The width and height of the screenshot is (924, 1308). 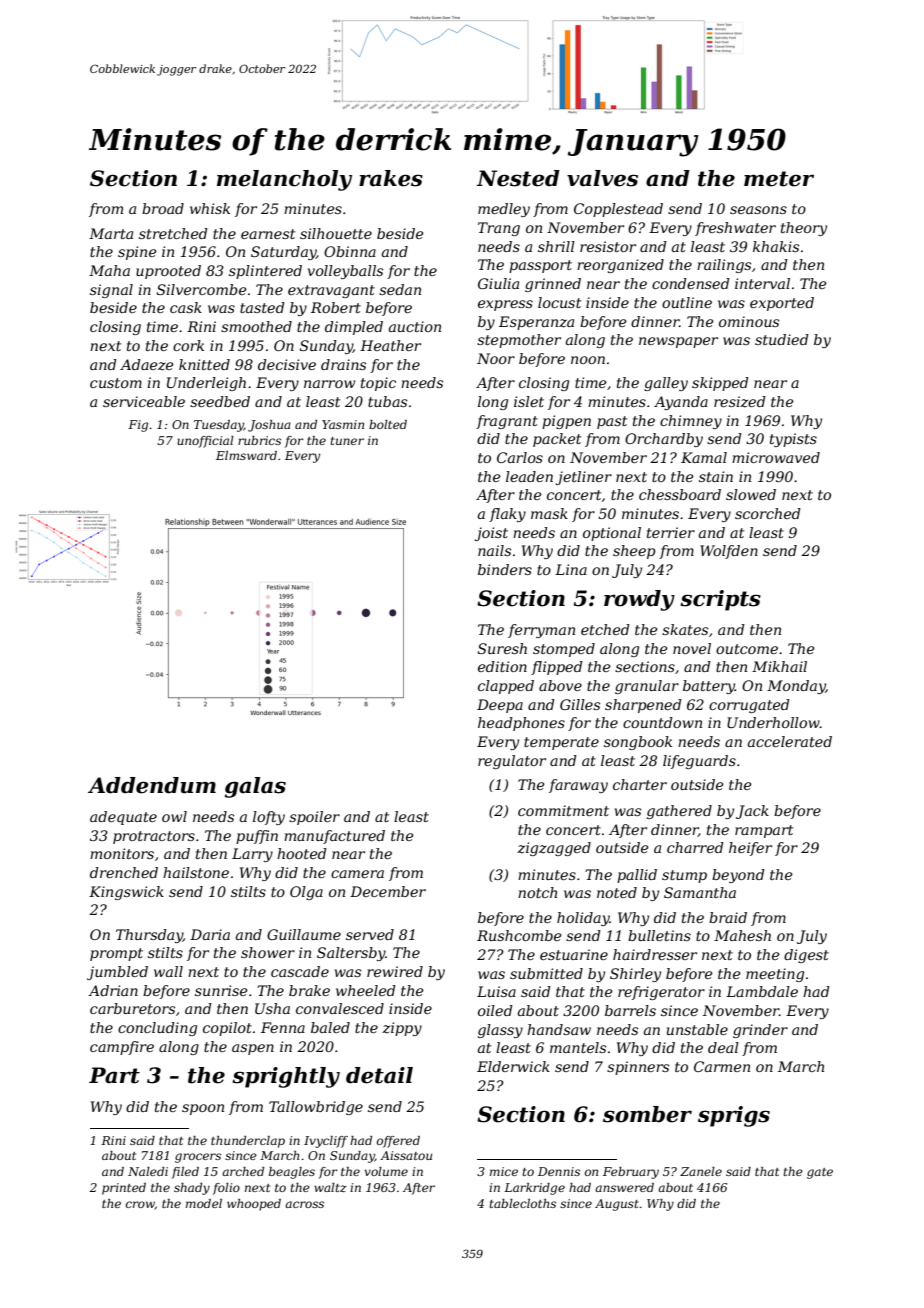 What do you see at coordinates (602, 178) in the screenshot?
I see `valves` at bounding box center [602, 178].
